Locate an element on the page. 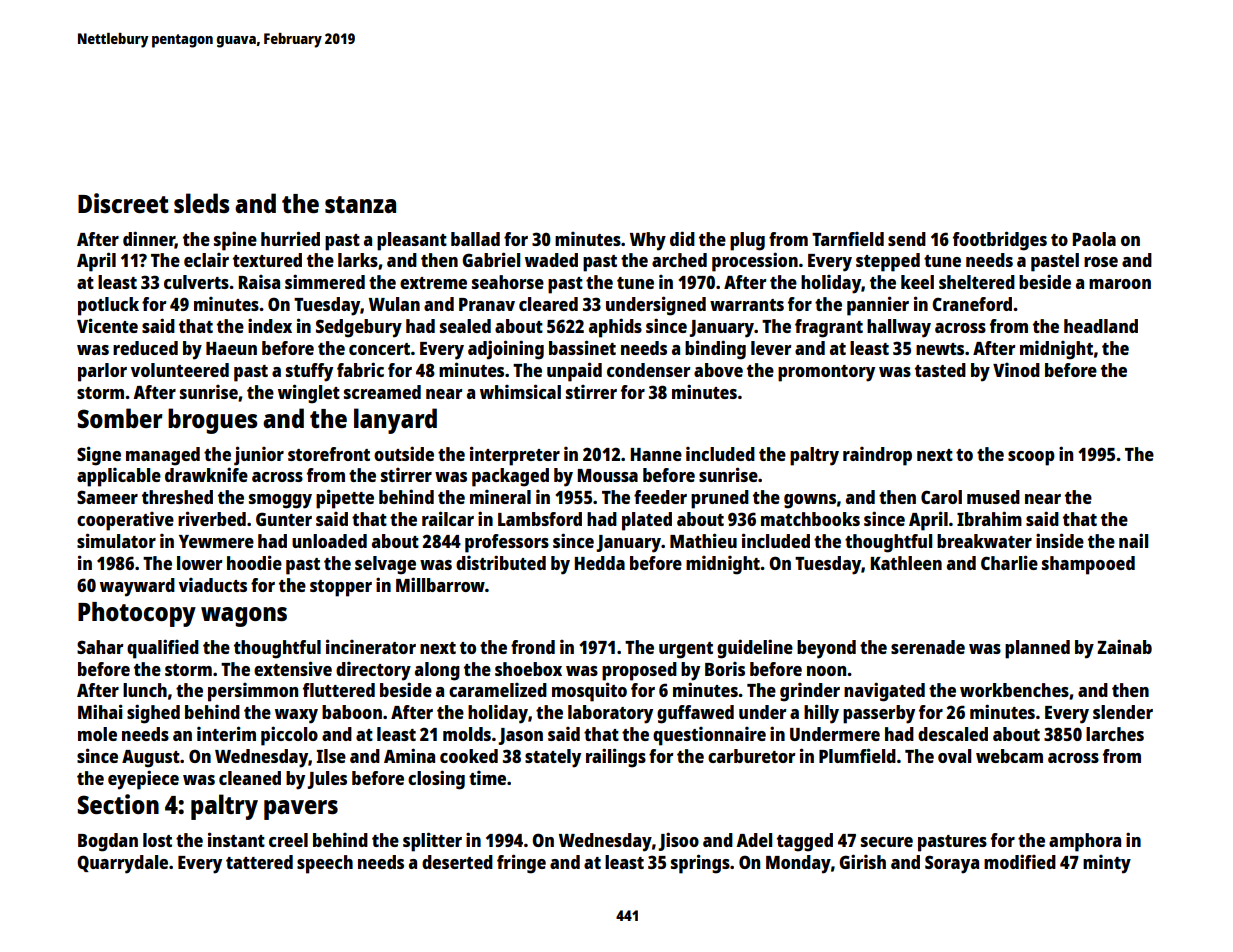 This image has width=1233, height=952. eclair is located at coordinates (206, 260).
